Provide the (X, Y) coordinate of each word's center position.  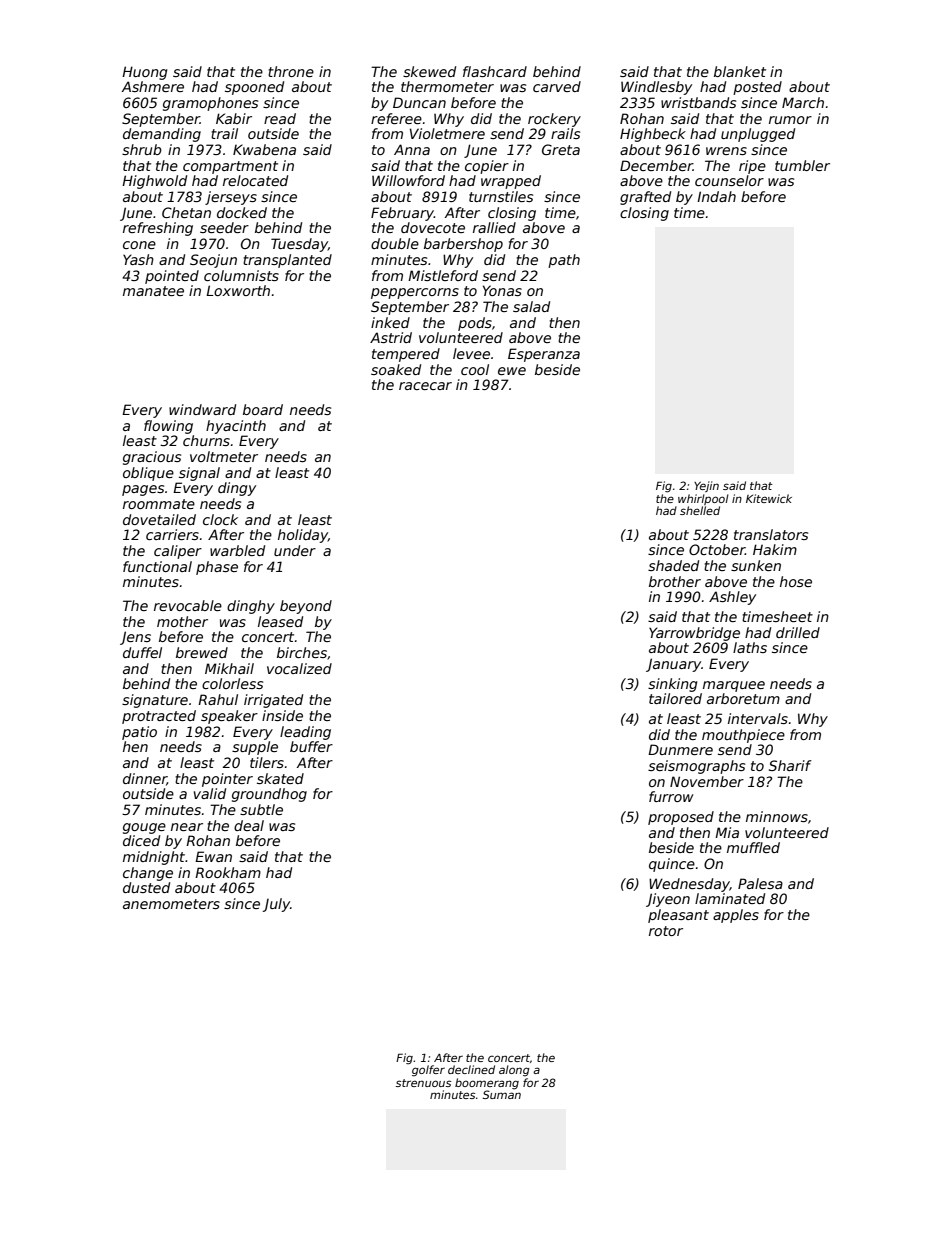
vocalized (299, 668)
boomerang (487, 1084)
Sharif (790, 765)
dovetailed (159, 519)
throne (291, 71)
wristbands (698, 102)
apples (736, 916)
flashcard (495, 71)
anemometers (171, 904)
